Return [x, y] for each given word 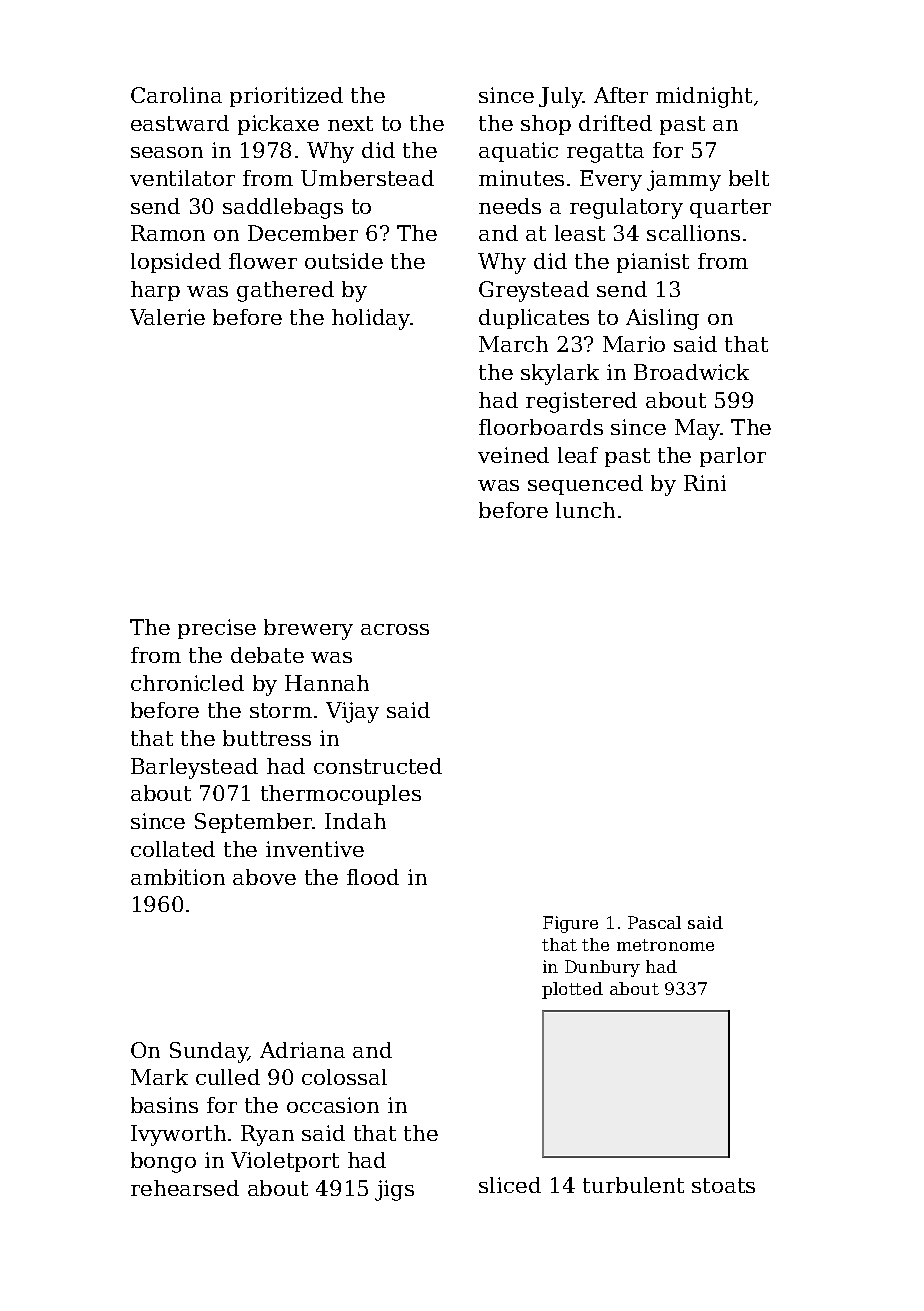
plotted [572, 990]
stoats [723, 1185]
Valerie [167, 317]
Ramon [168, 233]
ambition [178, 877]
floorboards [541, 427]
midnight [704, 97]
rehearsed [185, 1188]
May [698, 429]
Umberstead [367, 178]
